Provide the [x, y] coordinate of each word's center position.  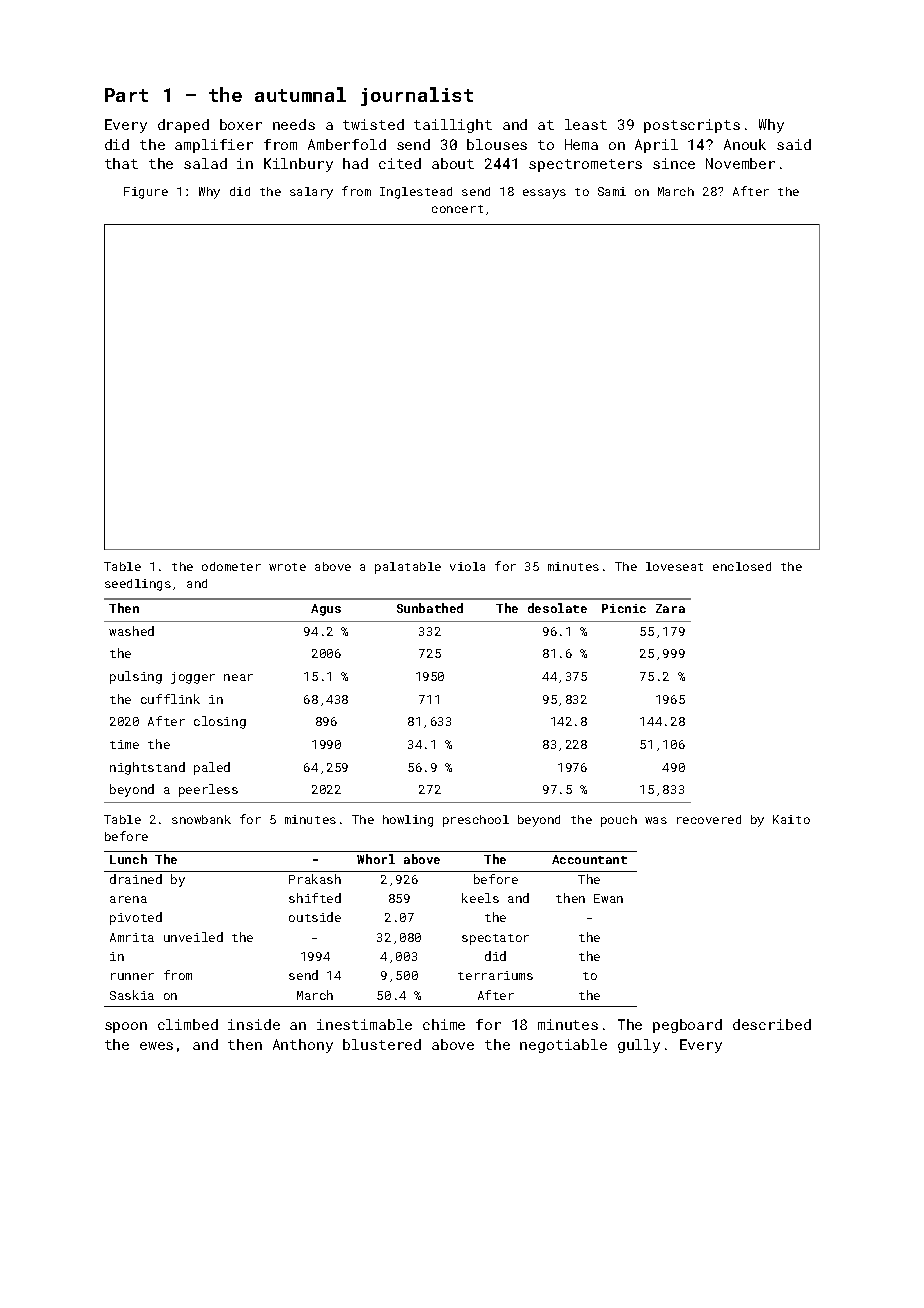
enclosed [742, 566]
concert [457, 209]
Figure [146, 193]
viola [467, 566]
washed [131, 631]
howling [408, 821]
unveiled [193, 937]
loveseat [674, 566]
